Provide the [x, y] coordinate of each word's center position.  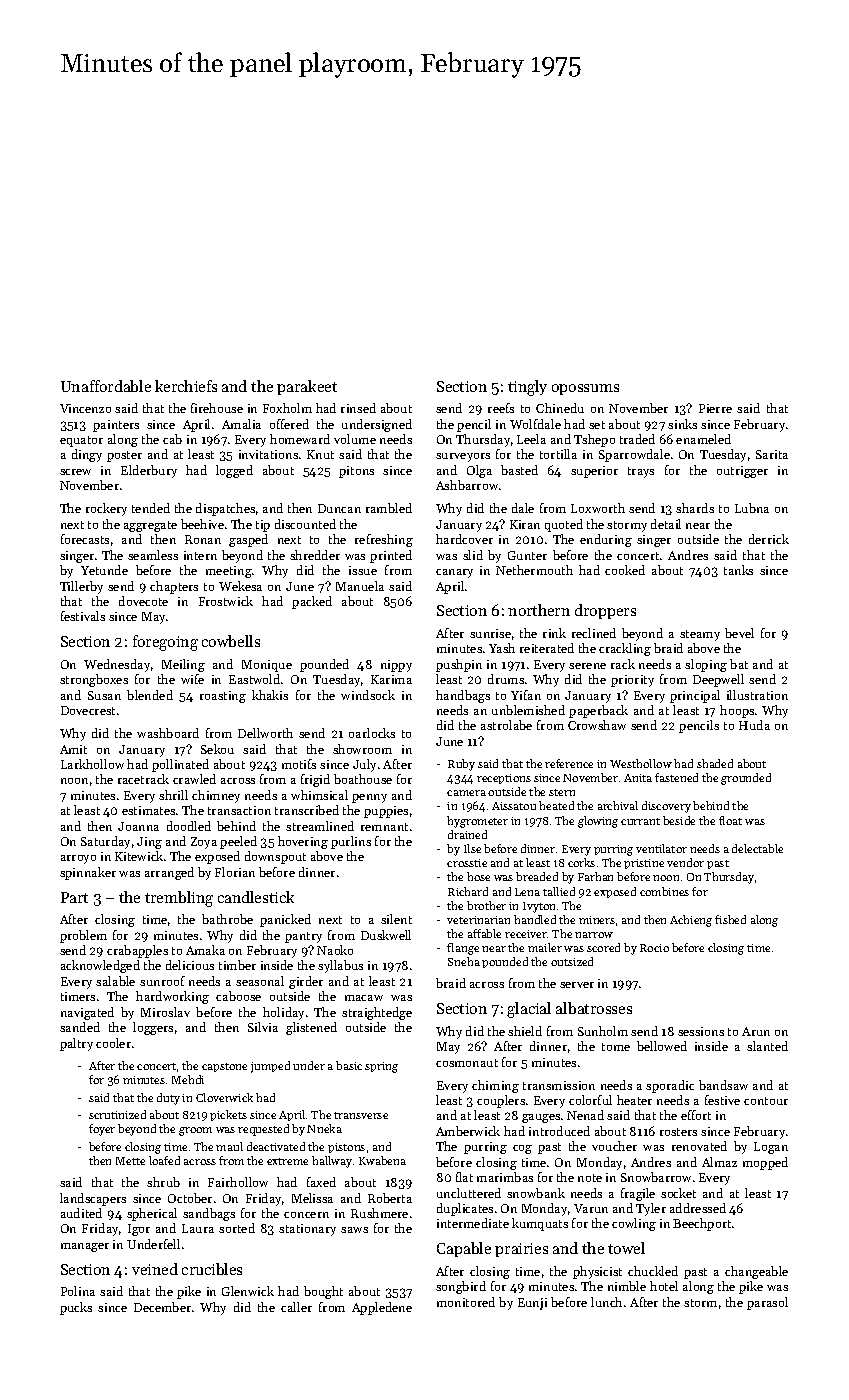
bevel [739, 633]
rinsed [358, 408]
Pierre [715, 408]
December [162, 1307]
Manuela [360, 586]
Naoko [335, 950]
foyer [102, 1130]
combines [664, 891]
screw [75, 472]
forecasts [85, 539]
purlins [351, 842]
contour [766, 1101]
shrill [173, 795]
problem [83, 936]
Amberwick [468, 1131]
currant [640, 821]
